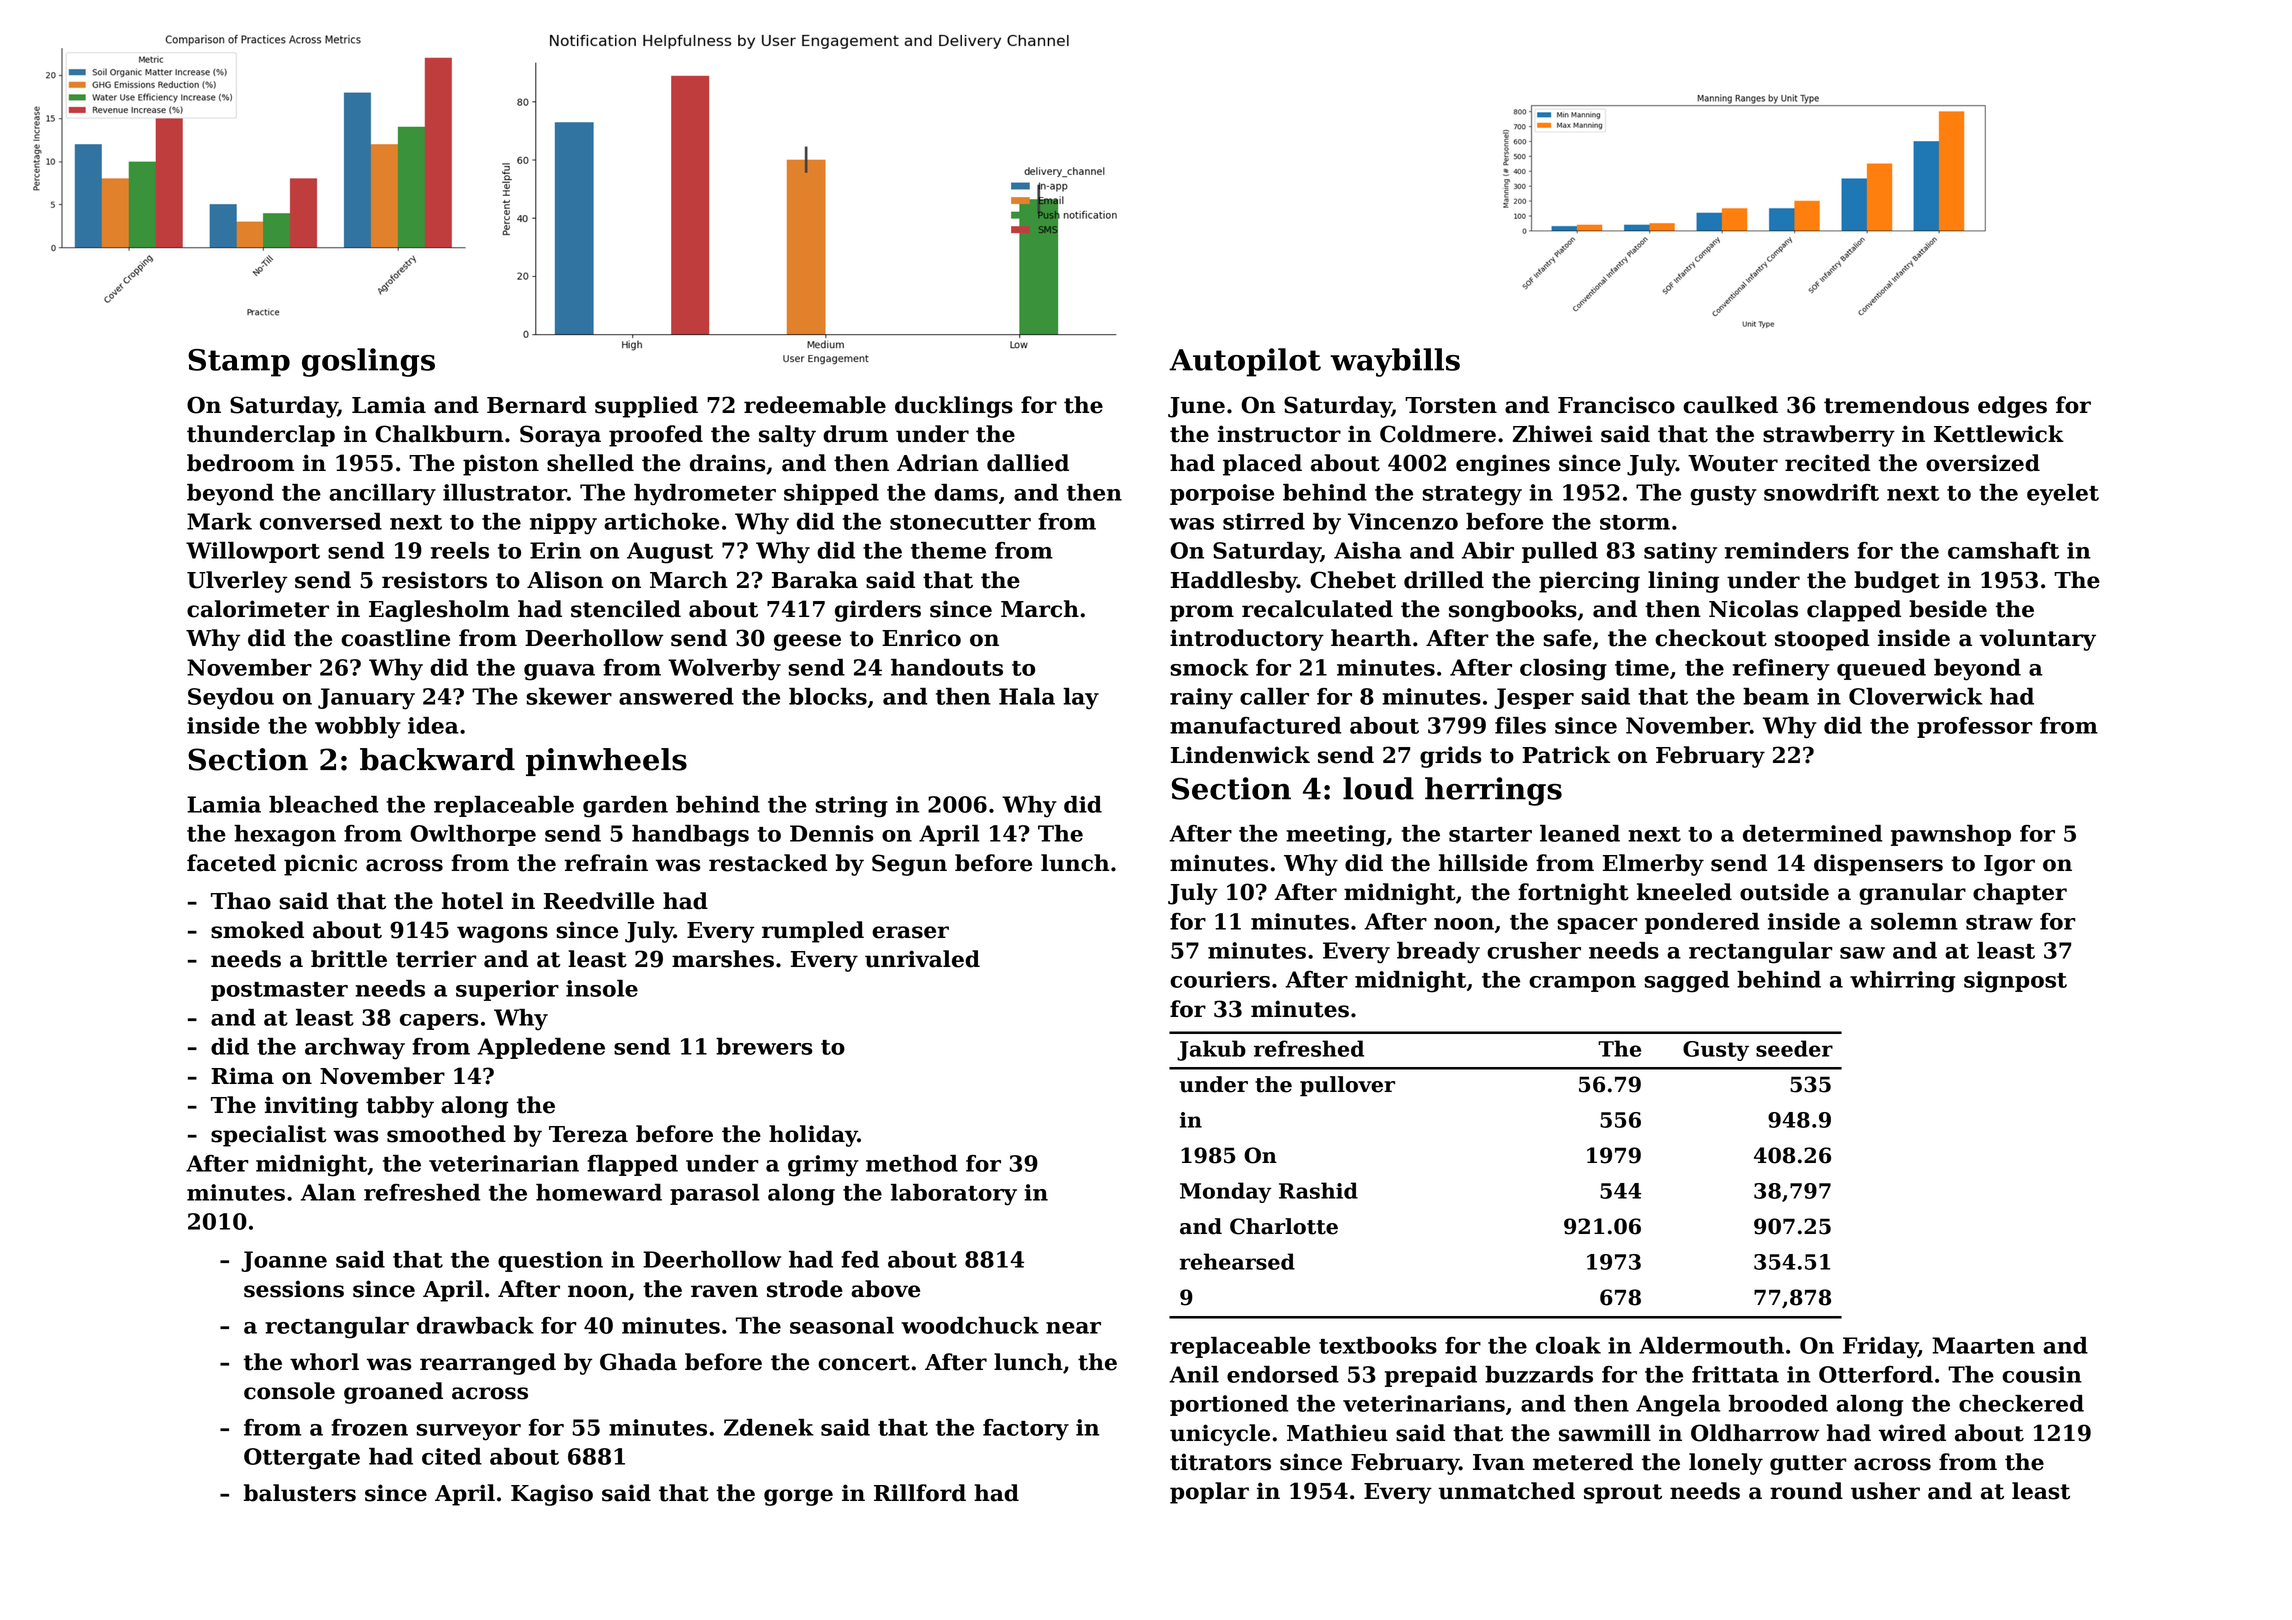 The height and width of the screenshot is (1620, 2292). What do you see at coordinates (1483, 863) in the screenshot?
I see `hillside` at bounding box center [1483, 863].
